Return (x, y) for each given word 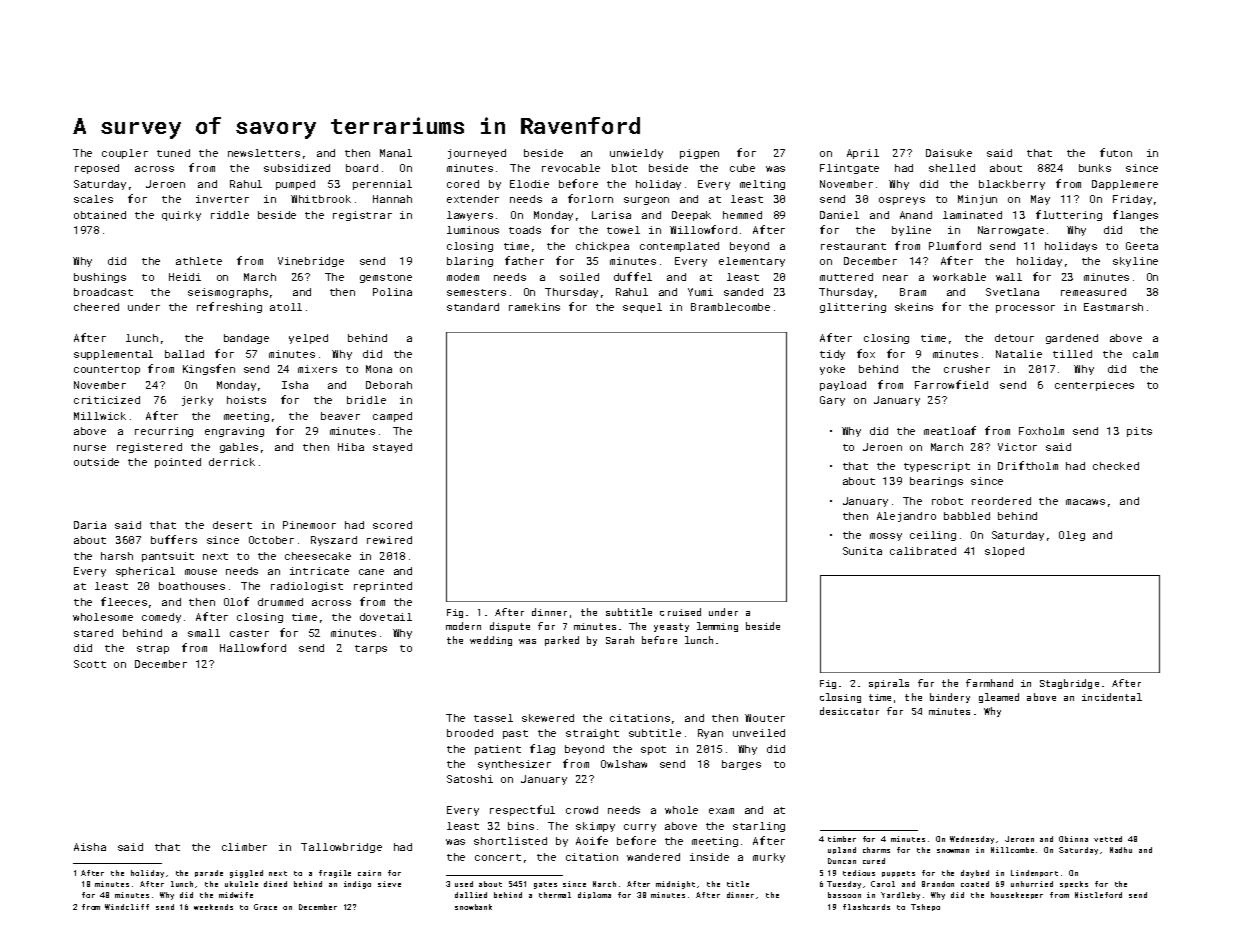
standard (473, 307)
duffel (633, 276)
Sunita (862, 551)
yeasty (671, 627)
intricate (319, 571)
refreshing (229, 307)
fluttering (1069, 215)
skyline (1135, 262)
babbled (967, 516)
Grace (265, 907)
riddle (230, 215)
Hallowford (253, 647)
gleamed (999, 698)
